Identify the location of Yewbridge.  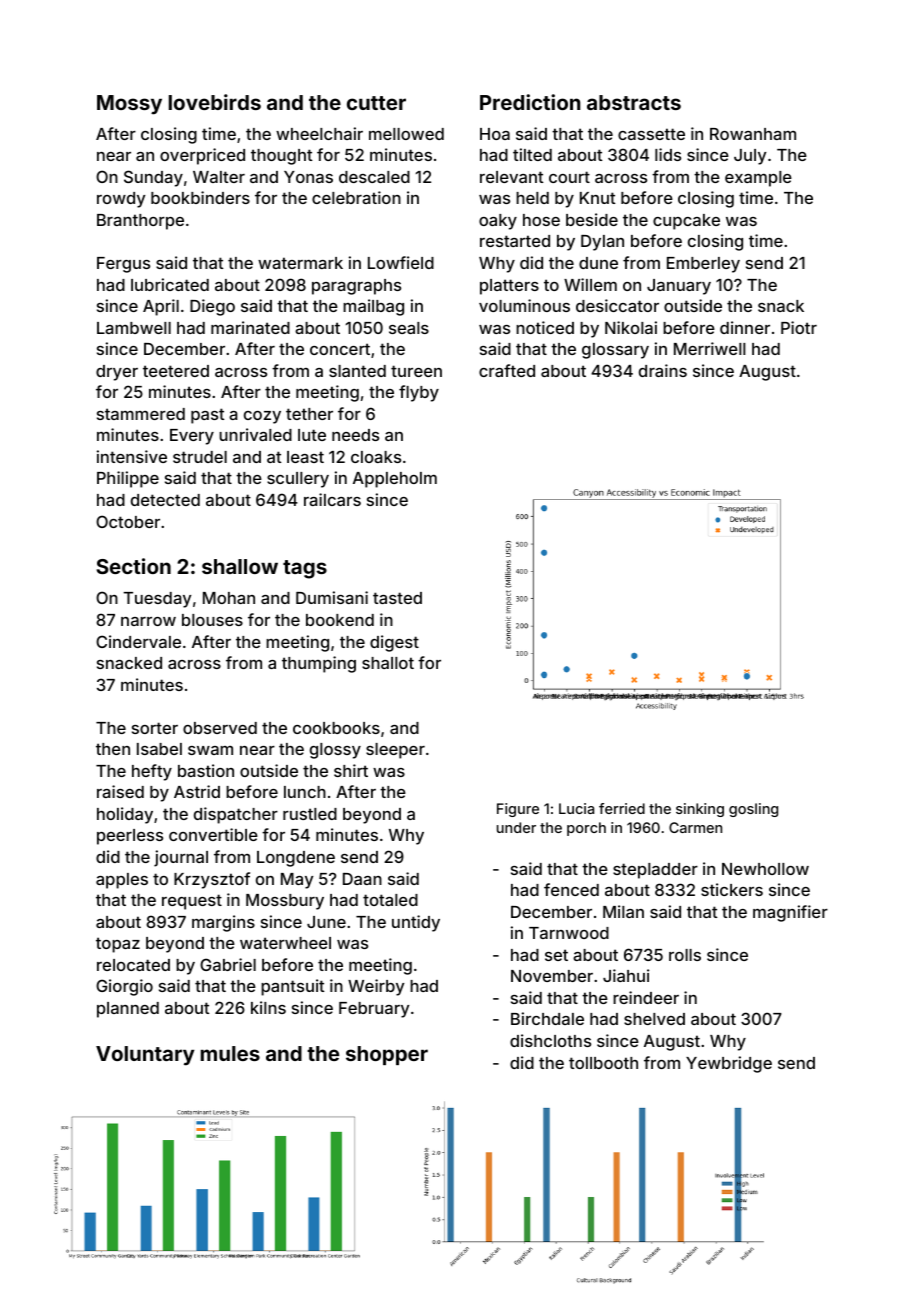
(729, 1064).
